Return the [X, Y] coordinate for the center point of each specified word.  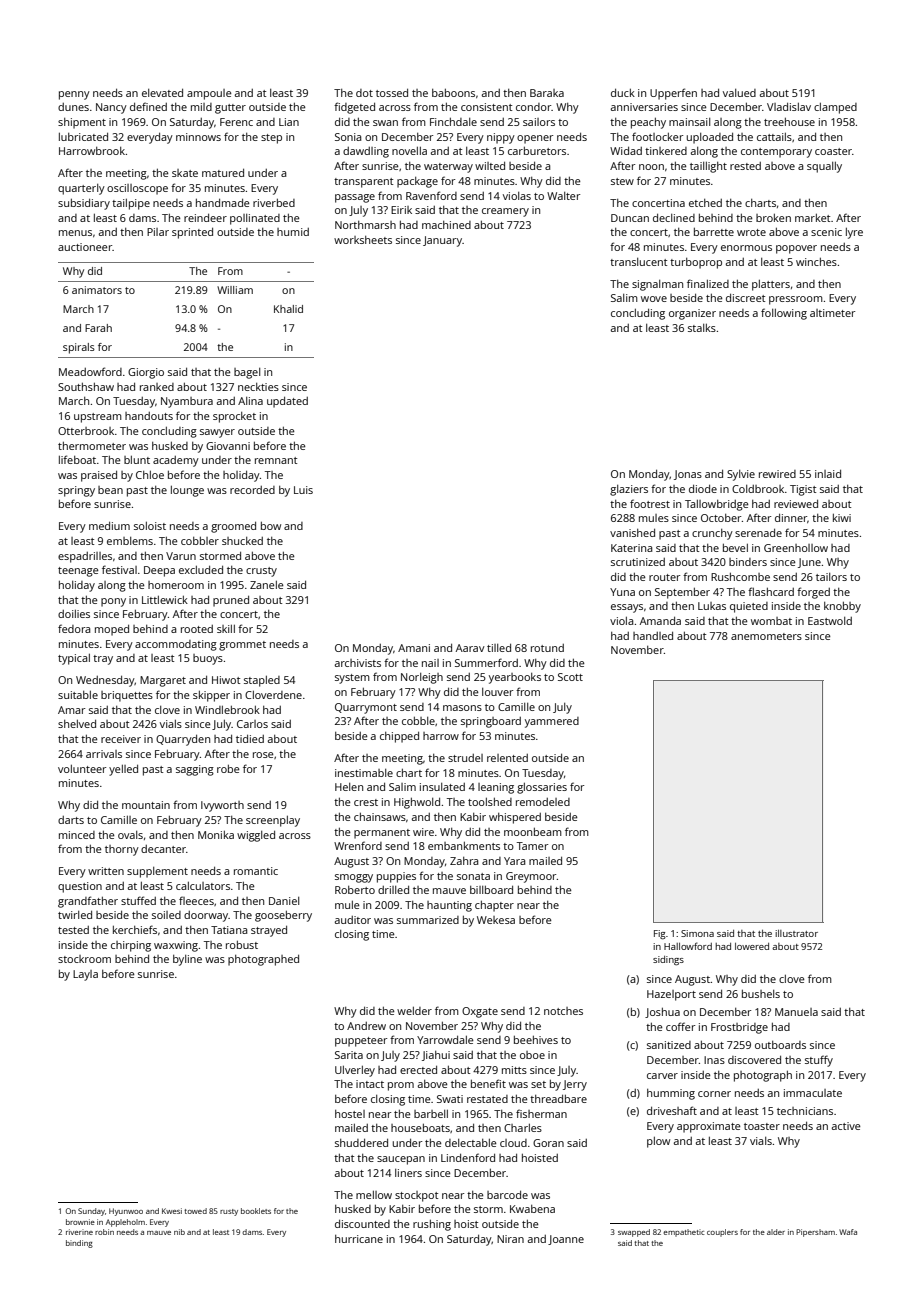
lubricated [83, 137]
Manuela [796, 1012]
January [442, 241]
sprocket [234, 417]
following [784, 314]
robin [104, 1232]
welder [414, 1011]
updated [287, 402]
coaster [833, 151]
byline [187, 960]
